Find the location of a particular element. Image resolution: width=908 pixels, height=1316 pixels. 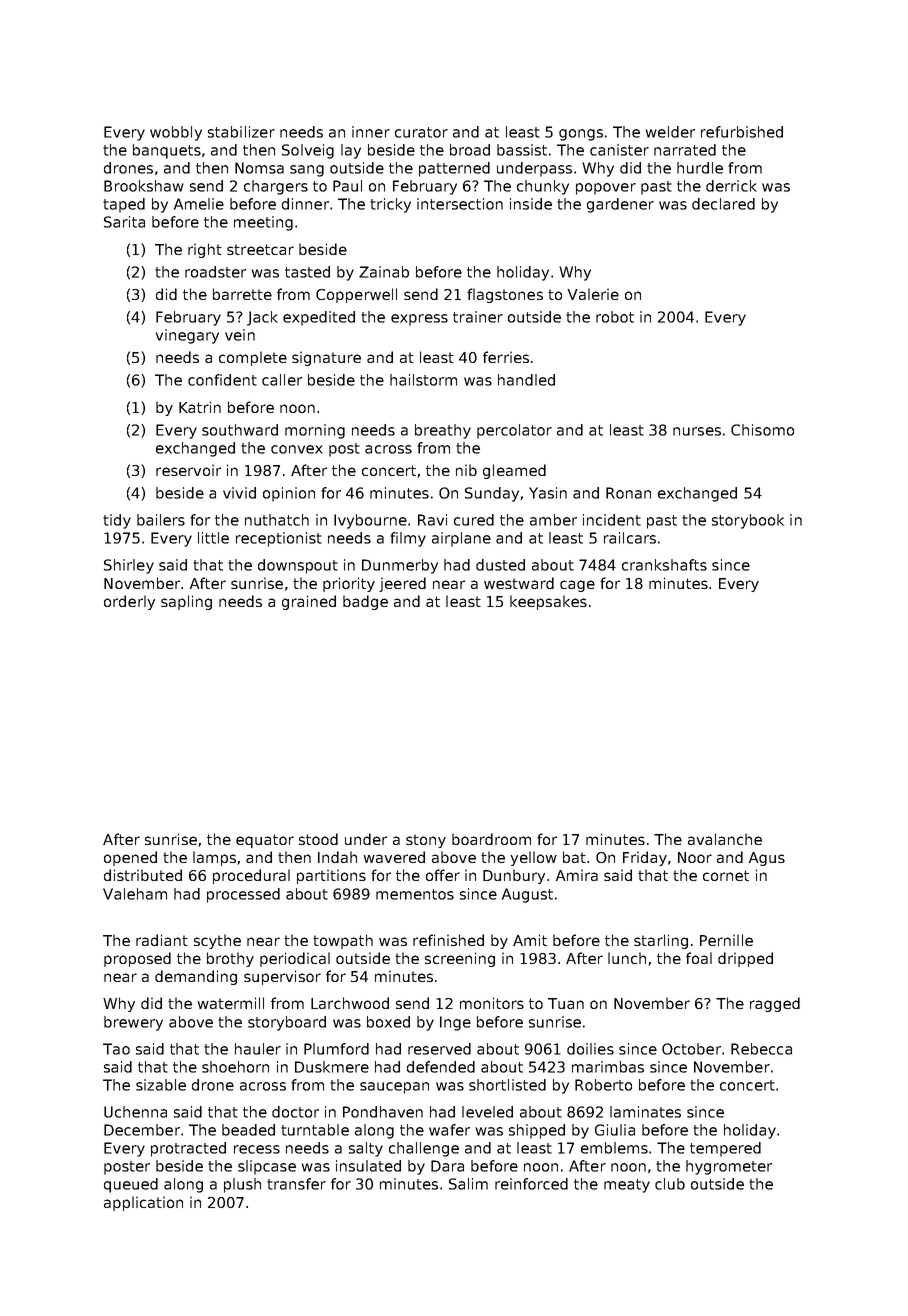

vivid is located at coordinates (239, 493).
